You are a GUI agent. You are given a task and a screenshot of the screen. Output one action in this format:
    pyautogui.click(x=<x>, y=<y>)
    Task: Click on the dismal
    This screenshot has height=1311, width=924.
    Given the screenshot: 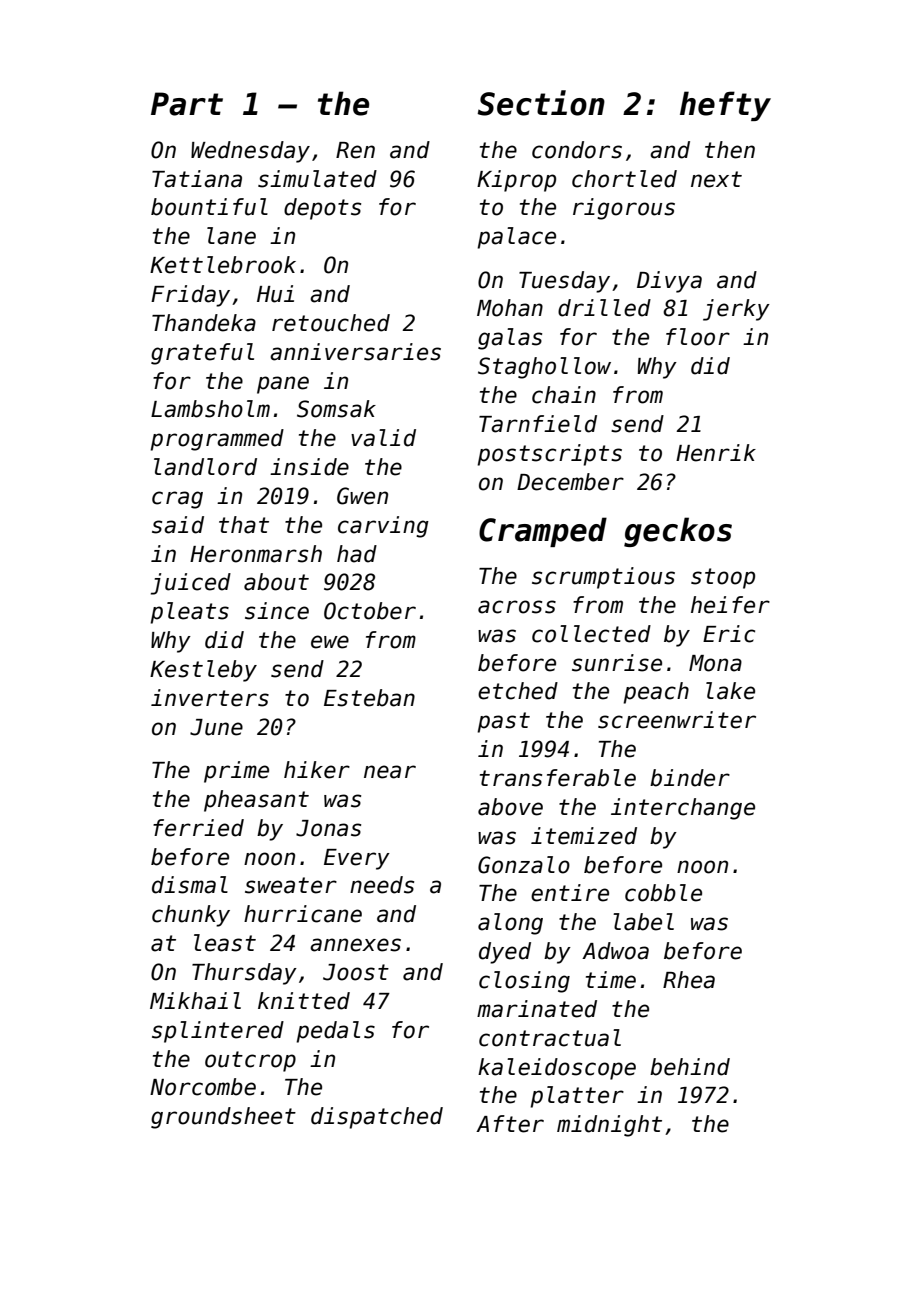 What is the action you would take?
    pyautogui.click(x=190, y=885)
